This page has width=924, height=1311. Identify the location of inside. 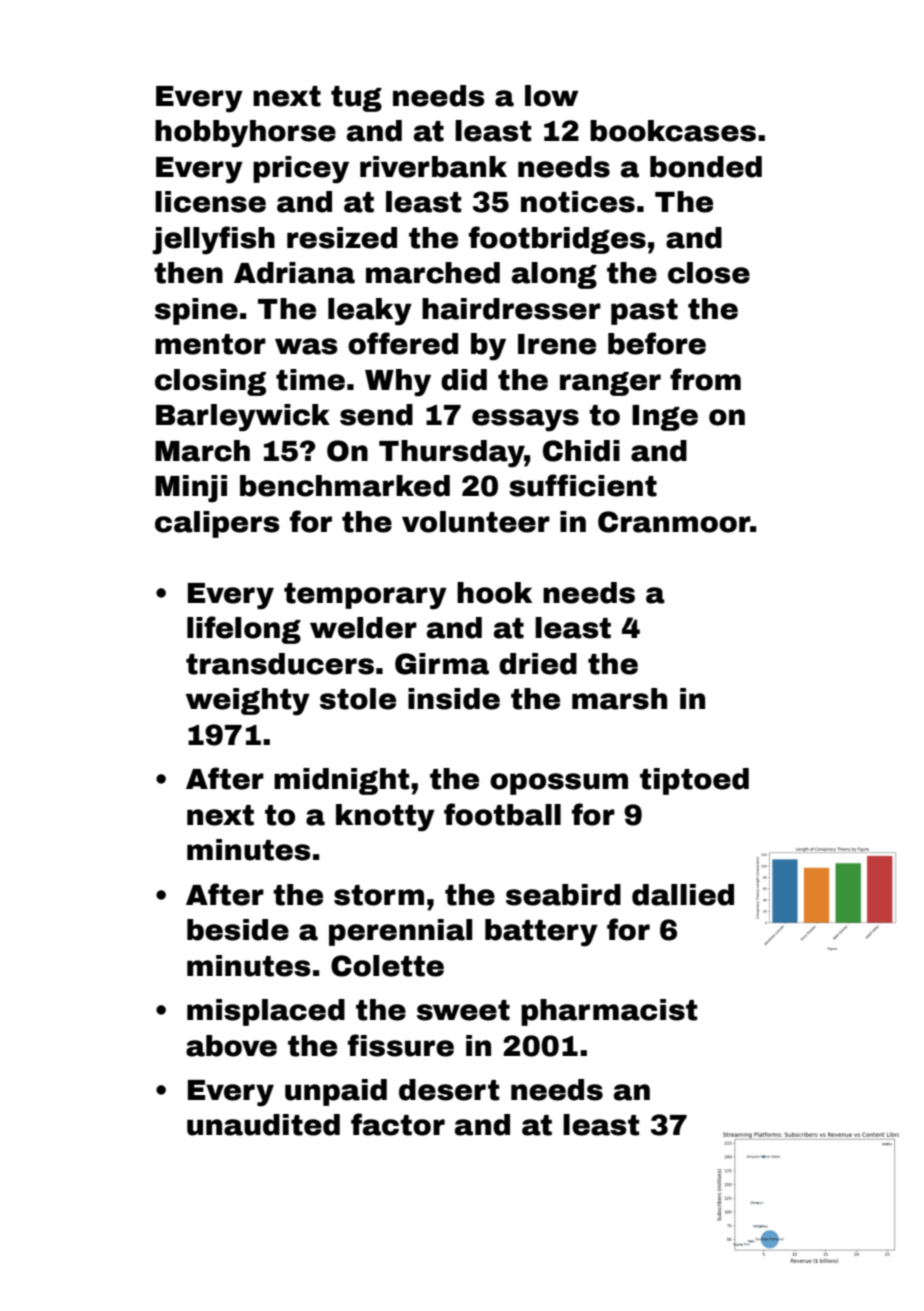
(454, 699).
